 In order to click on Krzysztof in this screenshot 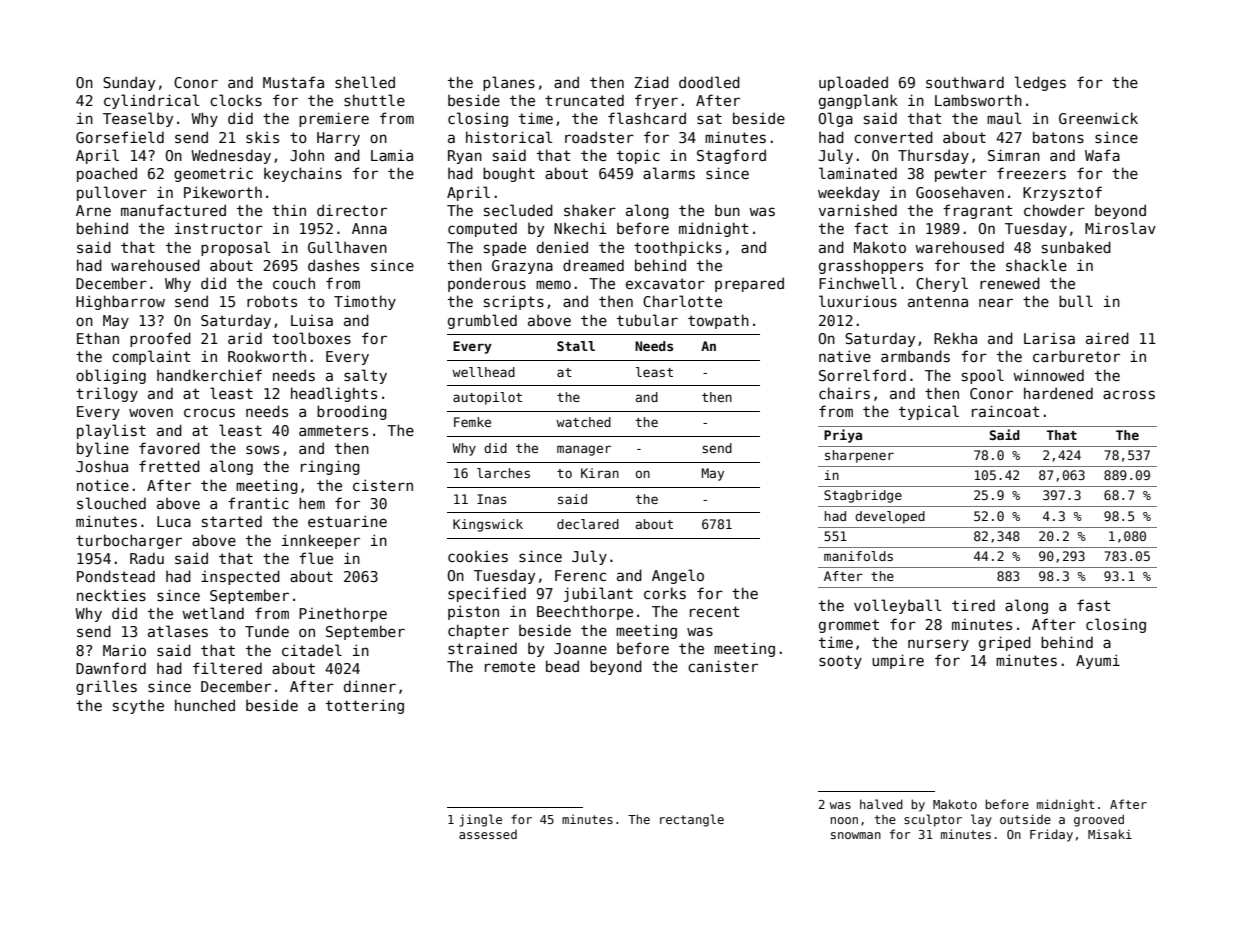, I will do `click(1062, 193)`.
